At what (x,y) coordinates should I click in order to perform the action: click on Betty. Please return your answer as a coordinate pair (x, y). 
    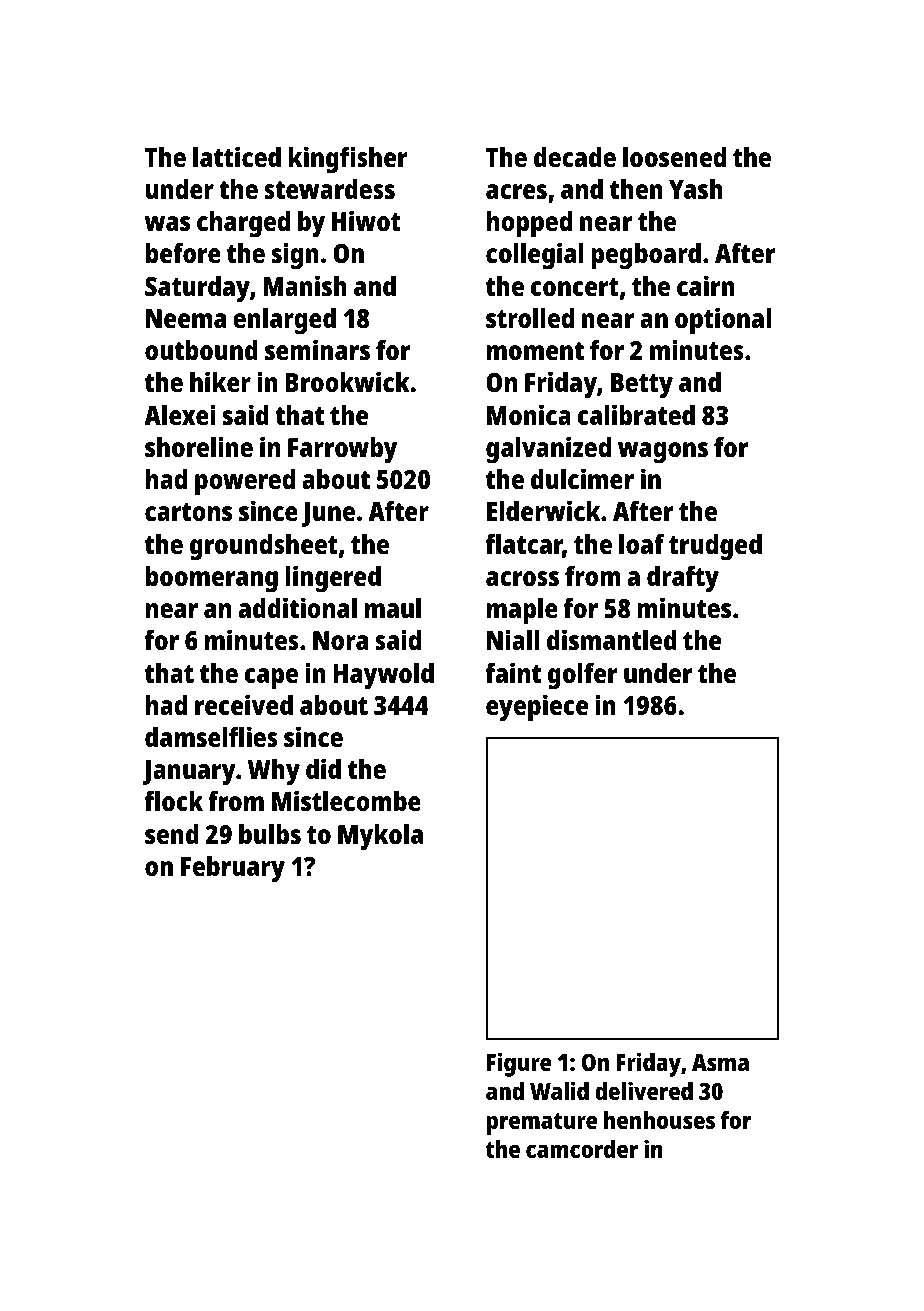
    Looking at the image, I should click on (642, 386).
